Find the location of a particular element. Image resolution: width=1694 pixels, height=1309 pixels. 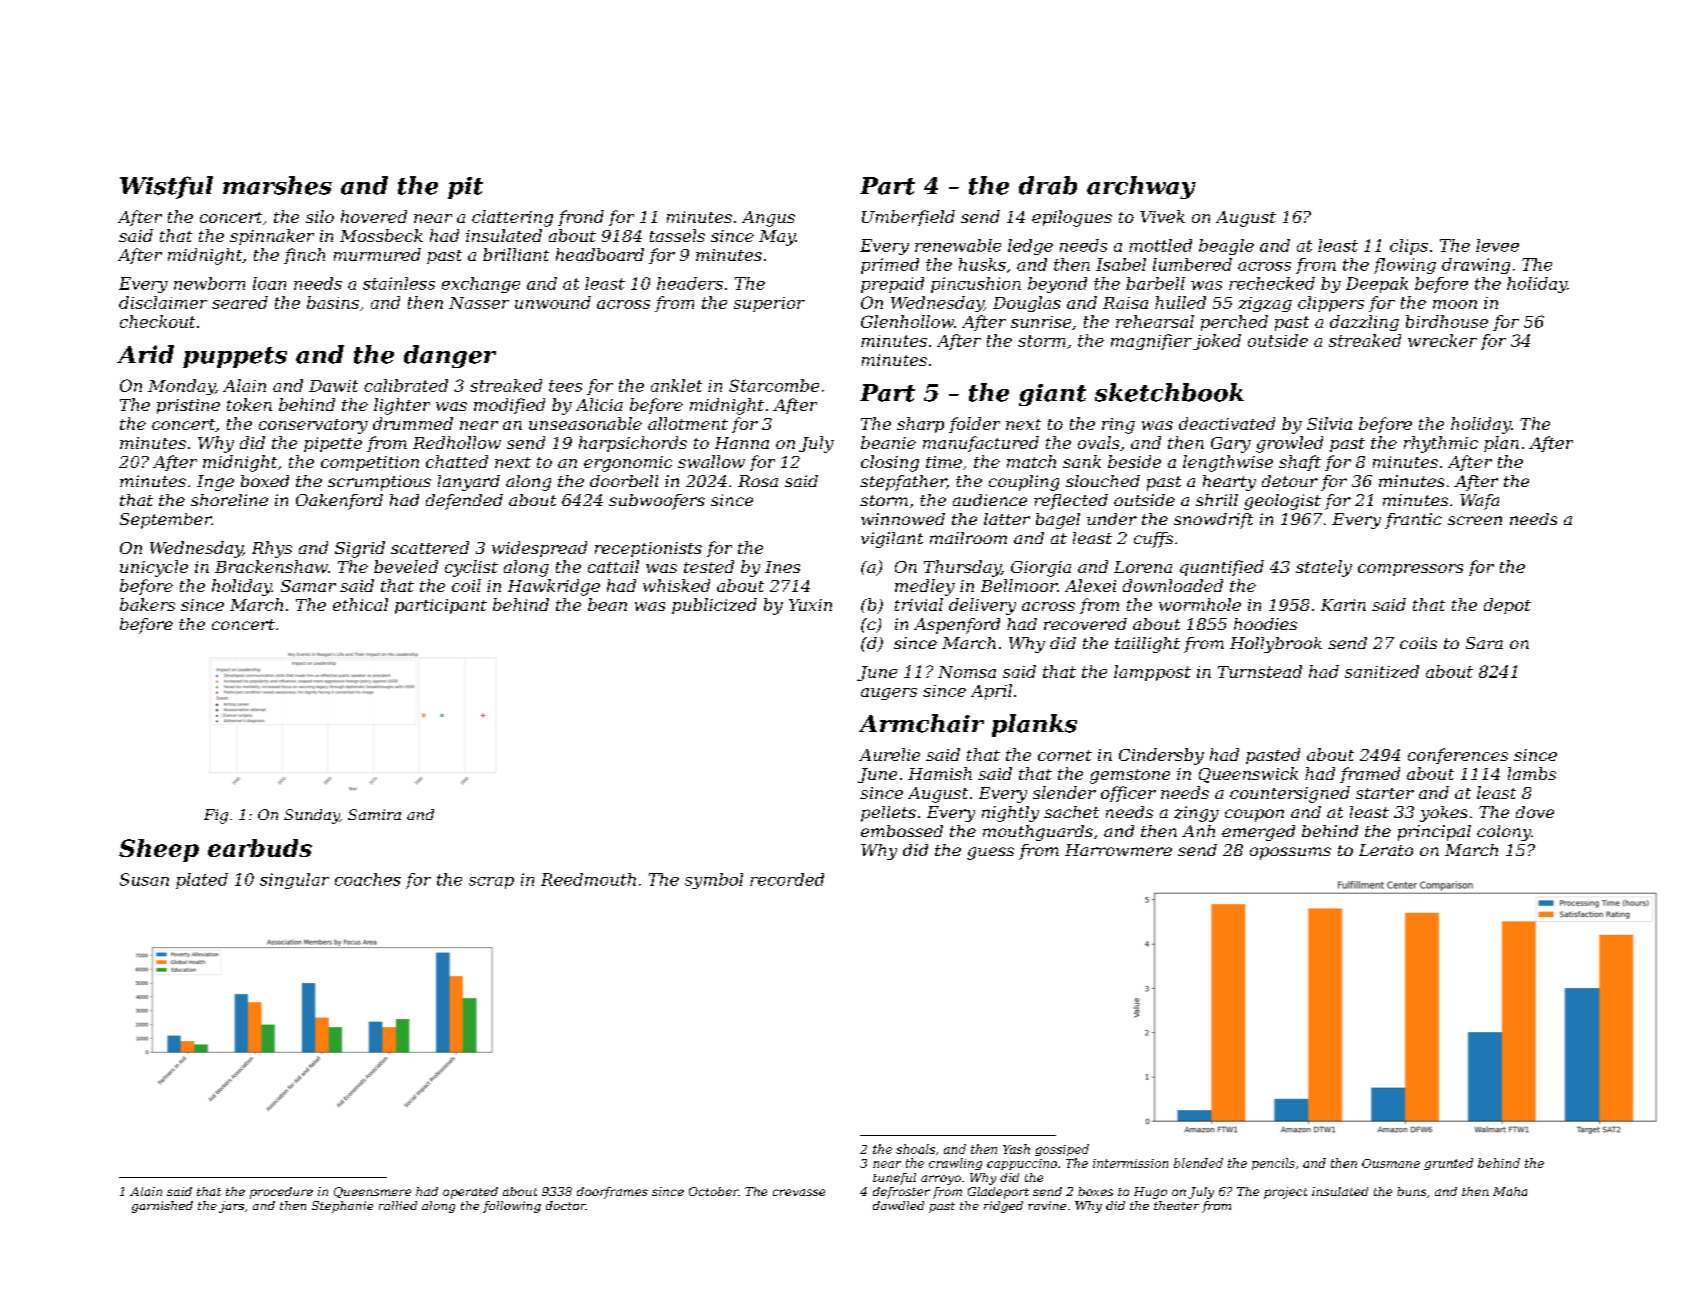

dawdled is located at coordinates (898, 1205).
